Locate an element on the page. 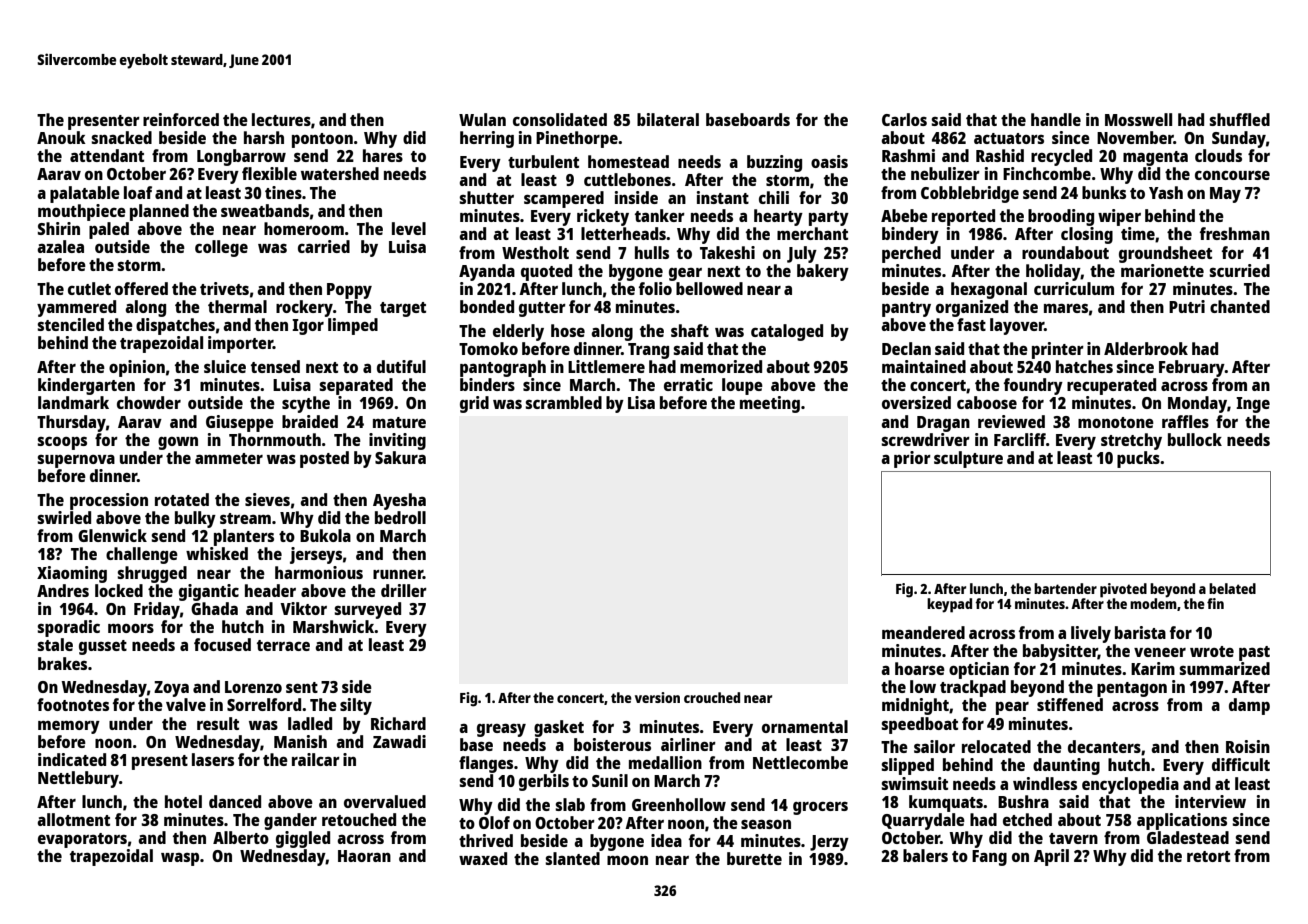 The image size is (1308, 924). burette is located at coordinates (754, 858).
